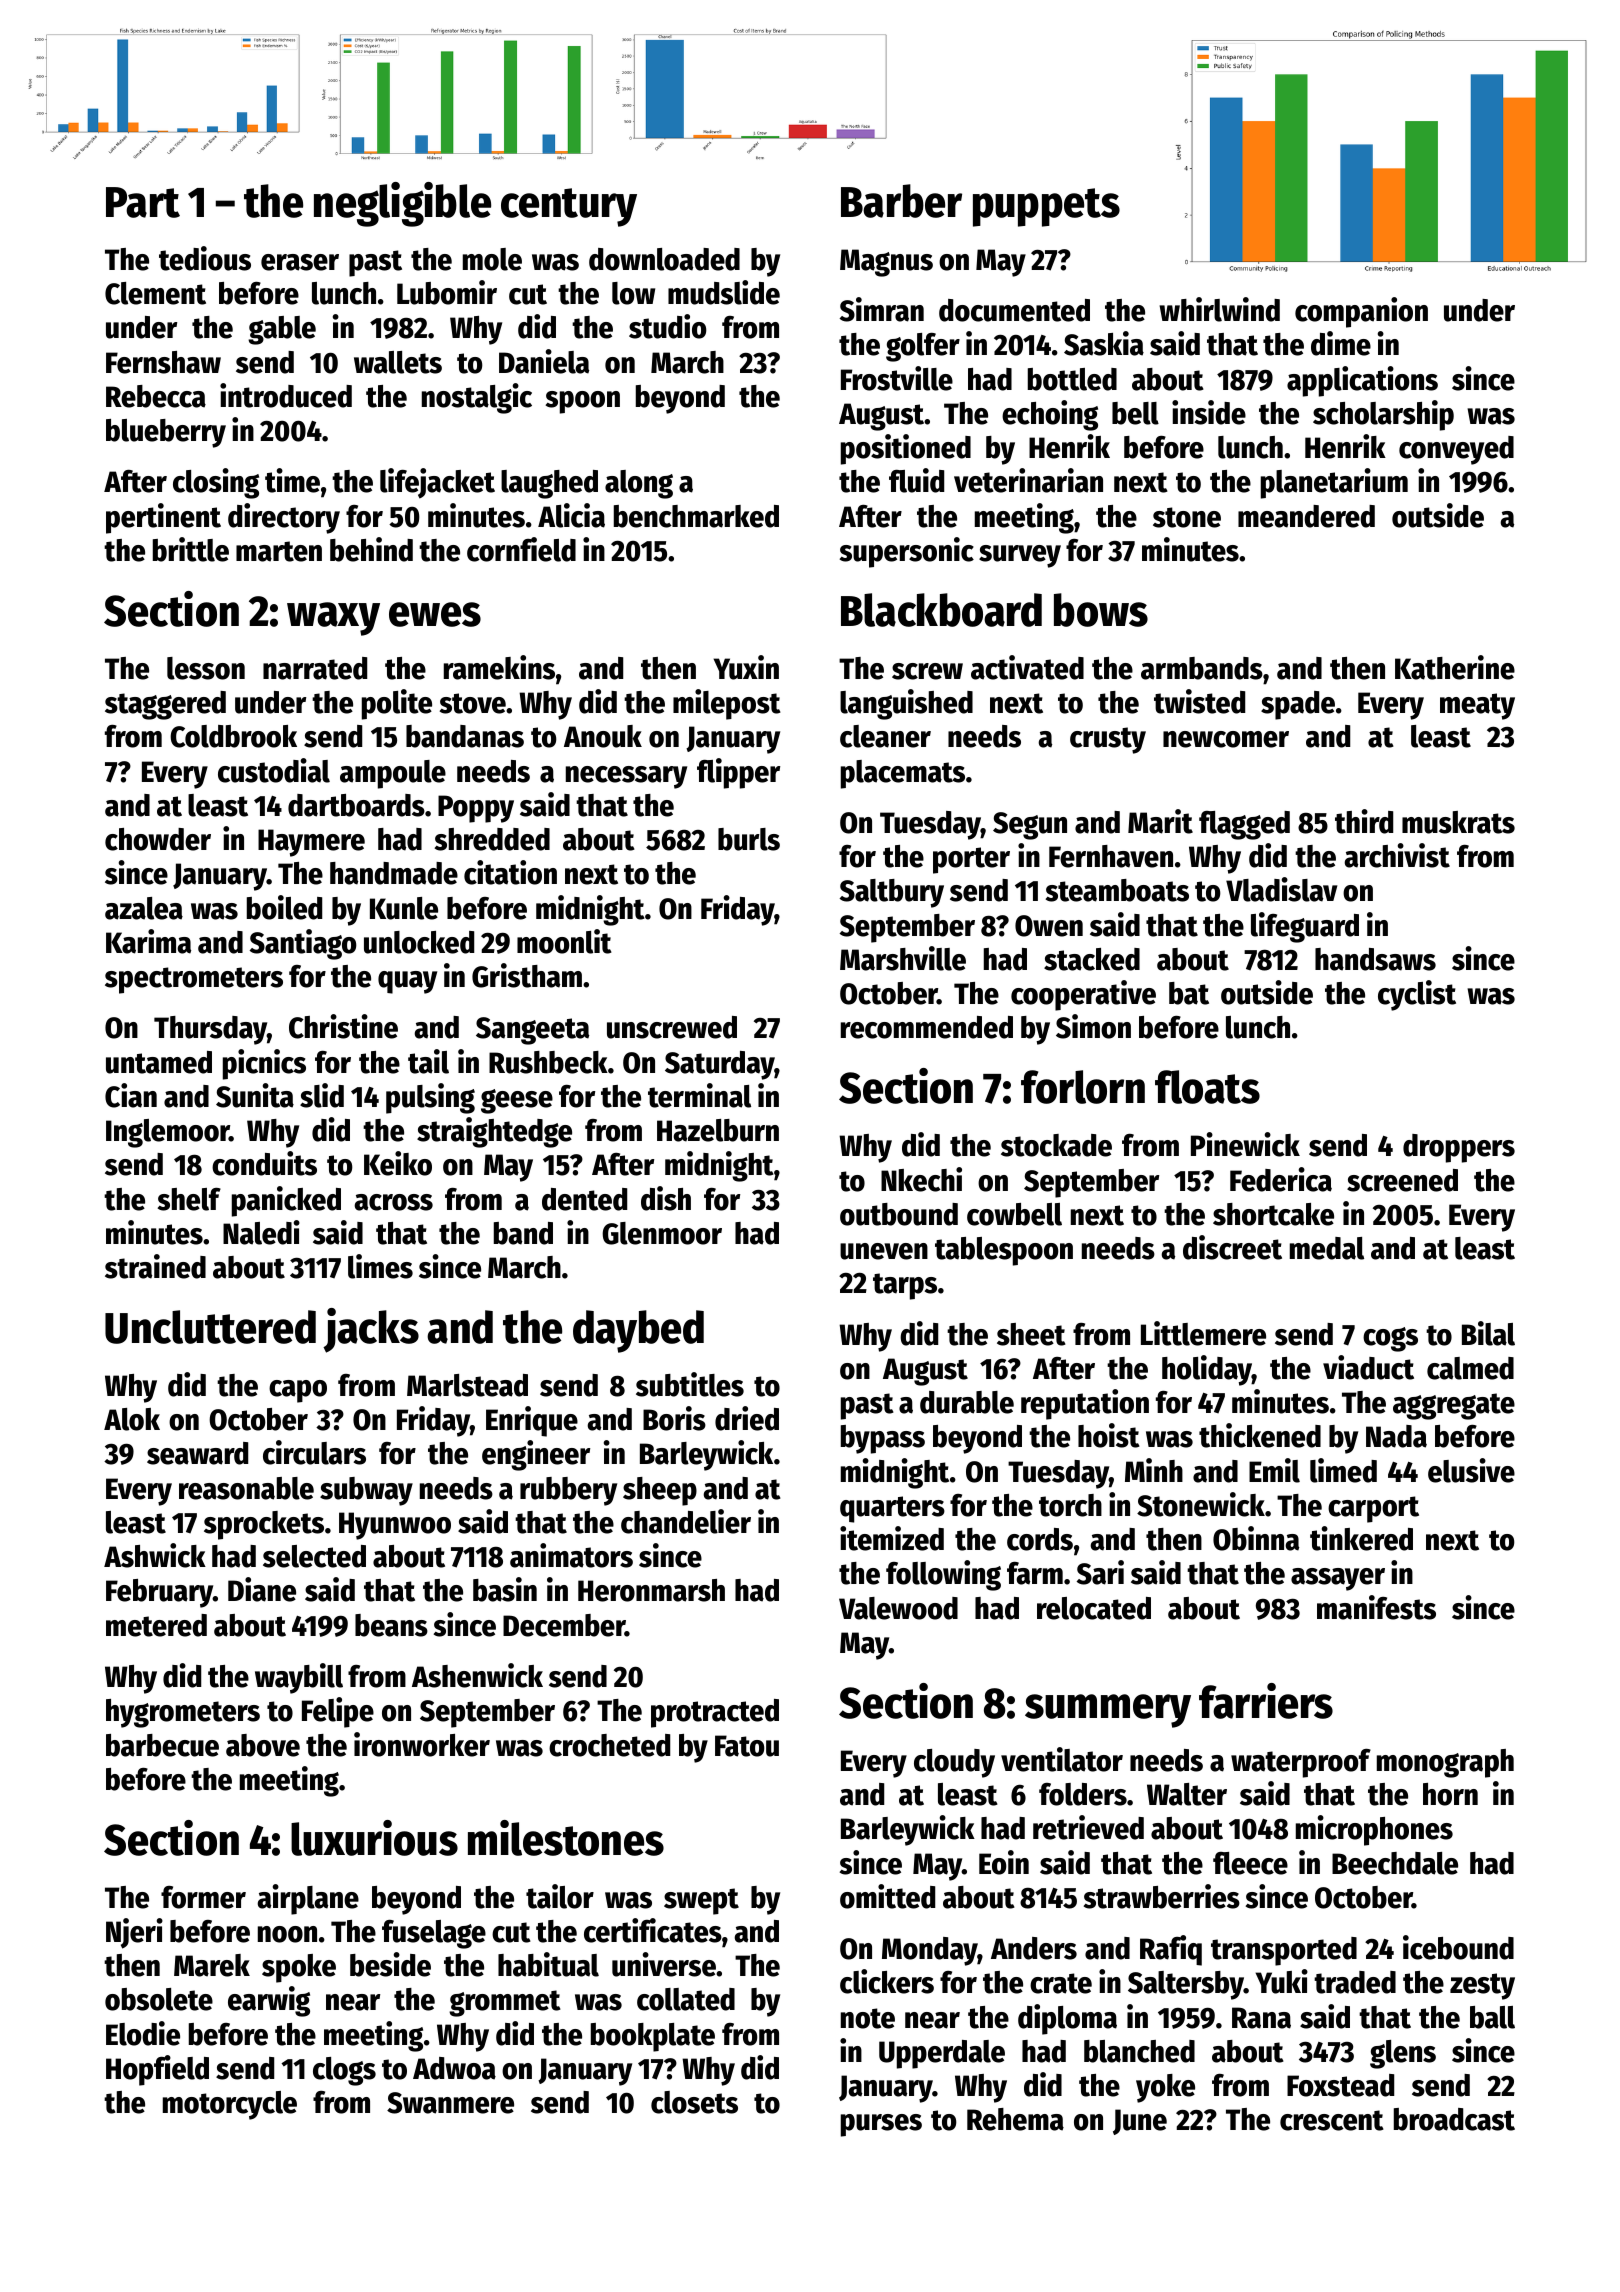 The image size is (1620, 2292). Describe the element at coordinates (1067, 2019) in the screenshot. I see `diploma` at that location.
